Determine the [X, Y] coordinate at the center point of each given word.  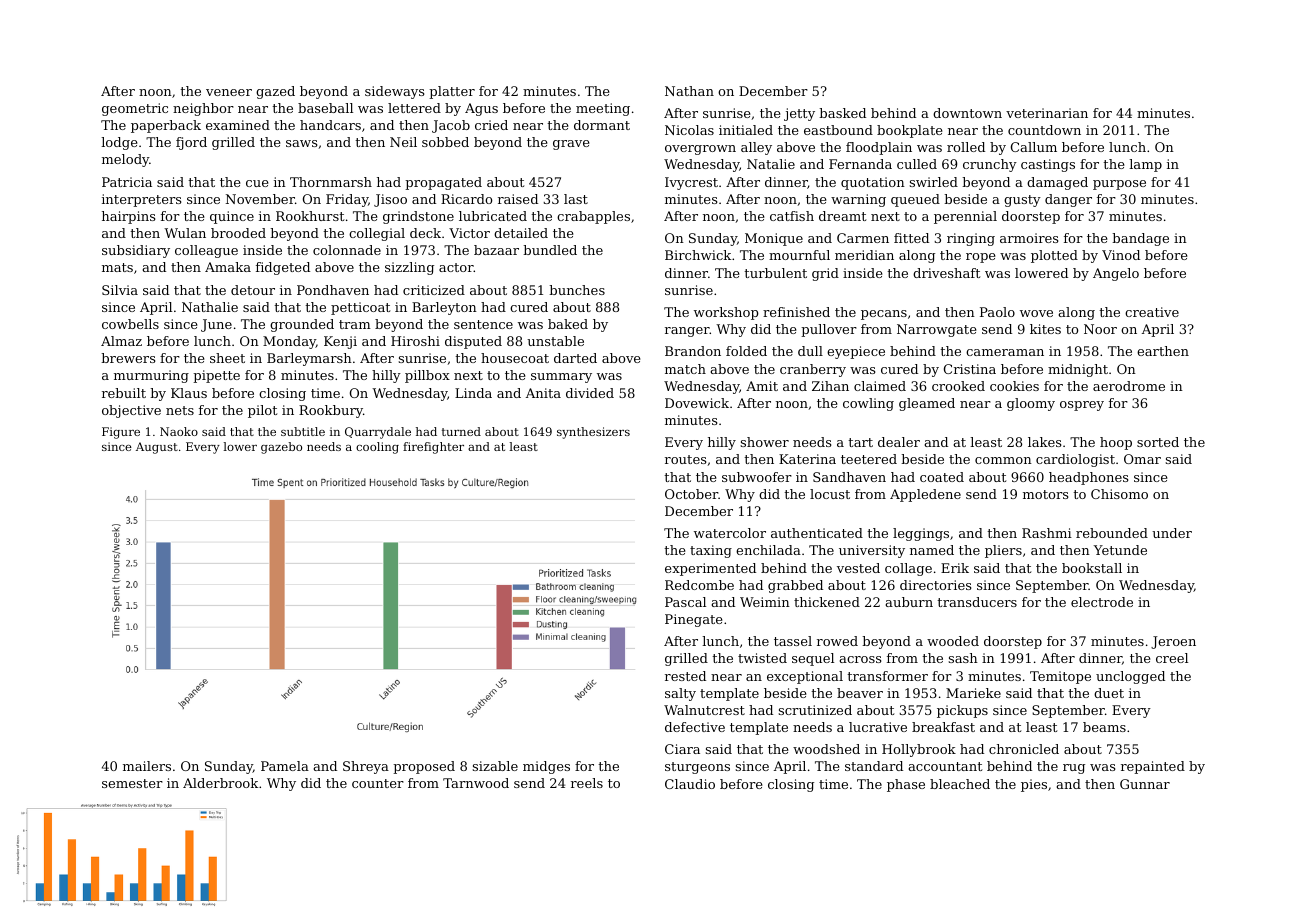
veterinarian [1047, 113]
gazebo [281, 448]
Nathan [689, 91]
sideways [395, 92]
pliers [1003, 551]
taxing [711, 551]
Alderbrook [220, 783]
